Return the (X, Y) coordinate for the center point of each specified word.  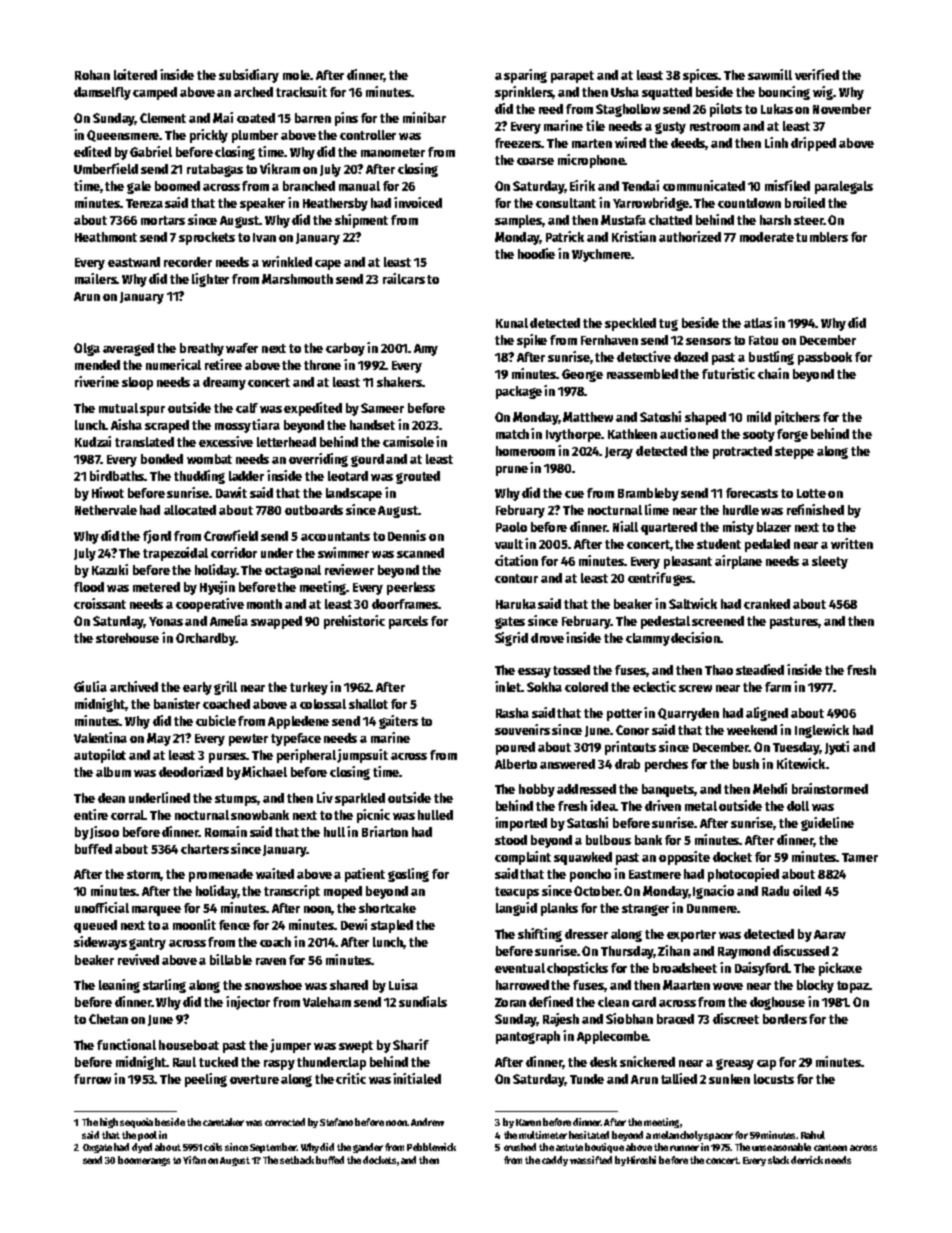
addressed (586, 789)
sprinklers (524, 93)
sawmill (770, 74)
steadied (760, 669)
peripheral (306, 756)
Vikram (280, 168)
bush (746, 764)
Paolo (511, 527)
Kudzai (93, 441)
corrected (285, 1122)
